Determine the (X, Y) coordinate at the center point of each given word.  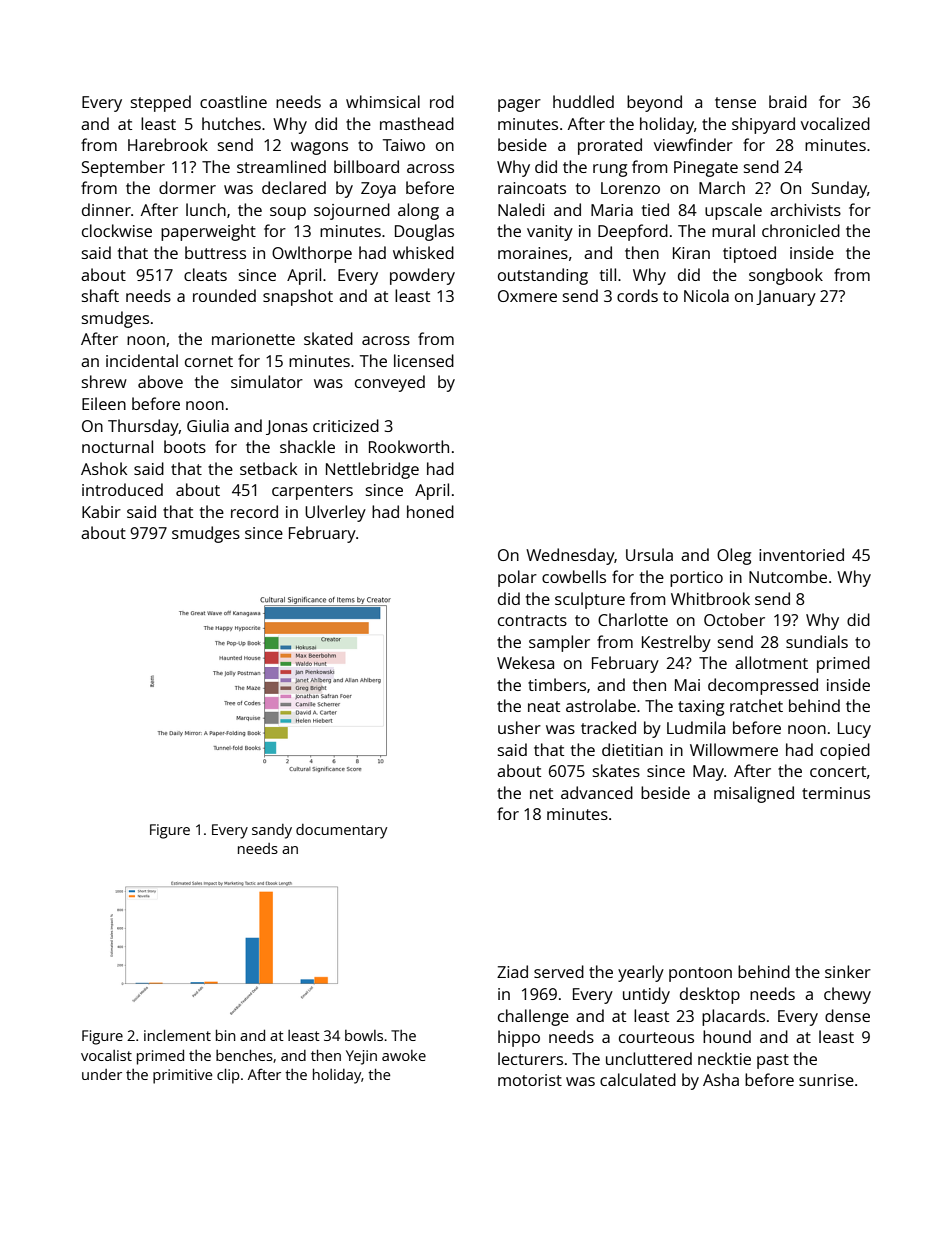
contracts (532, 620)
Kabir (101, 511)
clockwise (117, 230)
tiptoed (749, 254)
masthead (417, 123)
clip (228, 1076)
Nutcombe (788, 576)
